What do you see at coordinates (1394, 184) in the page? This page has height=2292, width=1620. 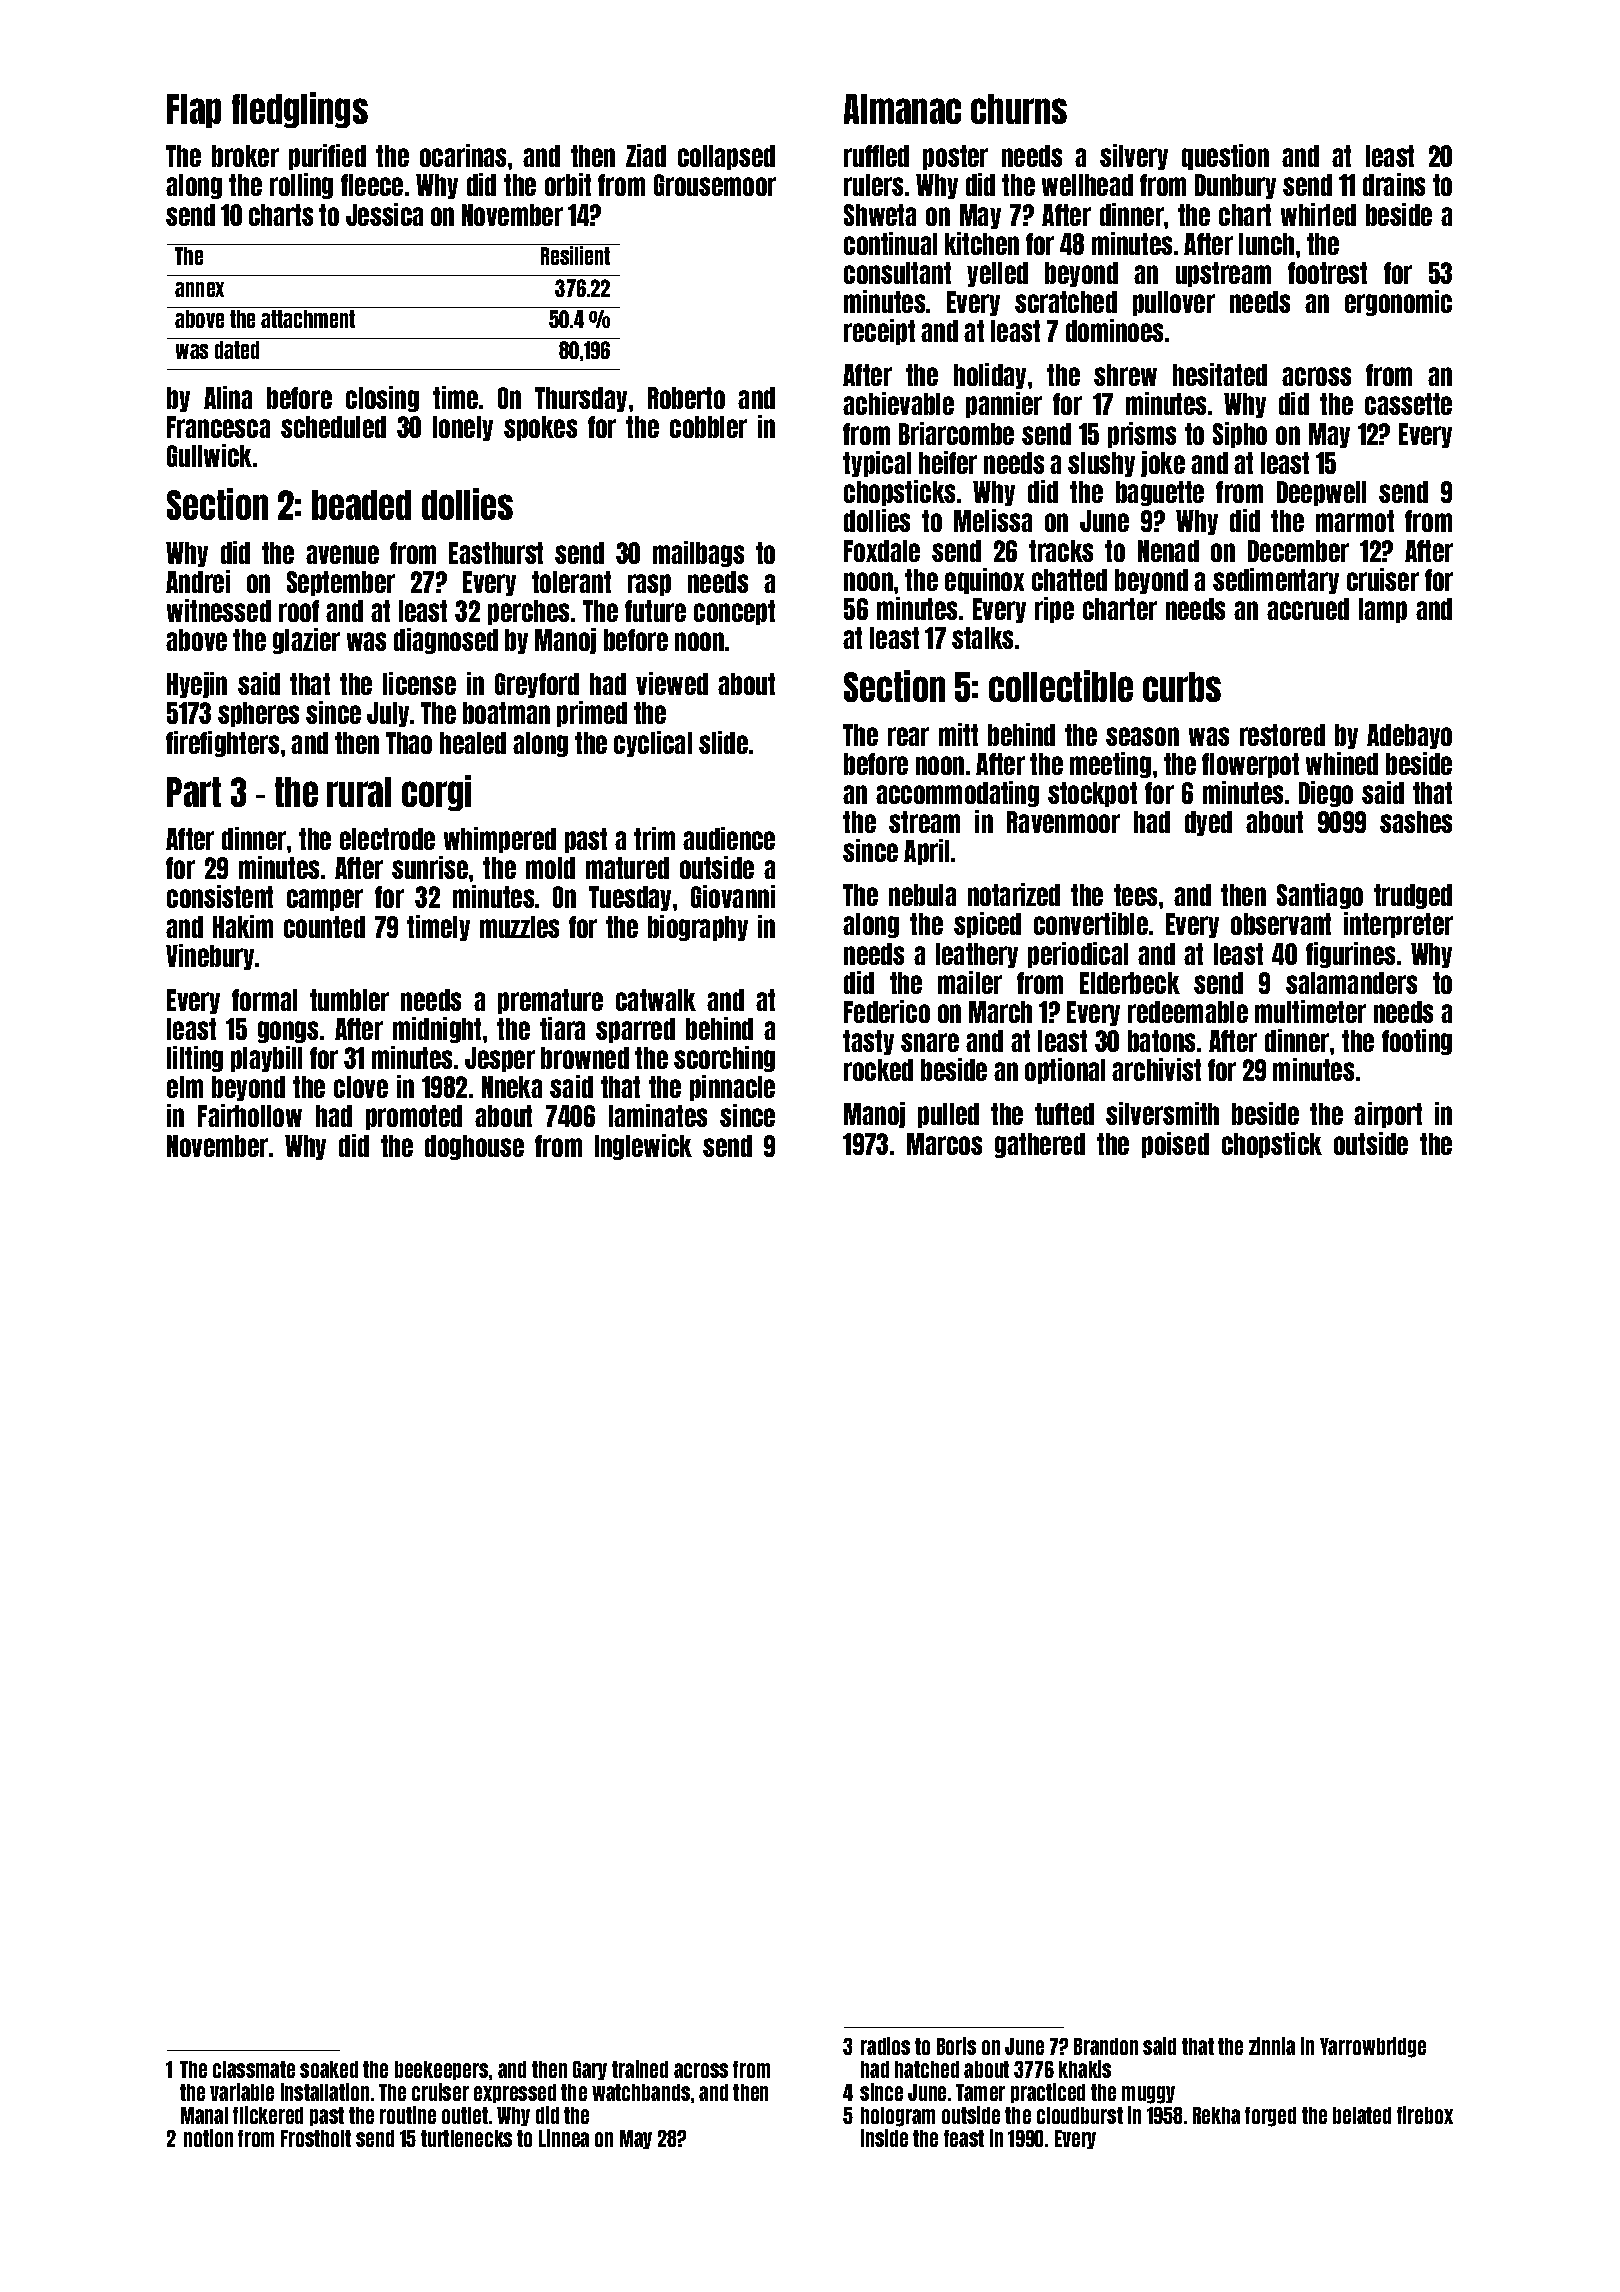 I see `drains` at bounding box center [1394, 184].
